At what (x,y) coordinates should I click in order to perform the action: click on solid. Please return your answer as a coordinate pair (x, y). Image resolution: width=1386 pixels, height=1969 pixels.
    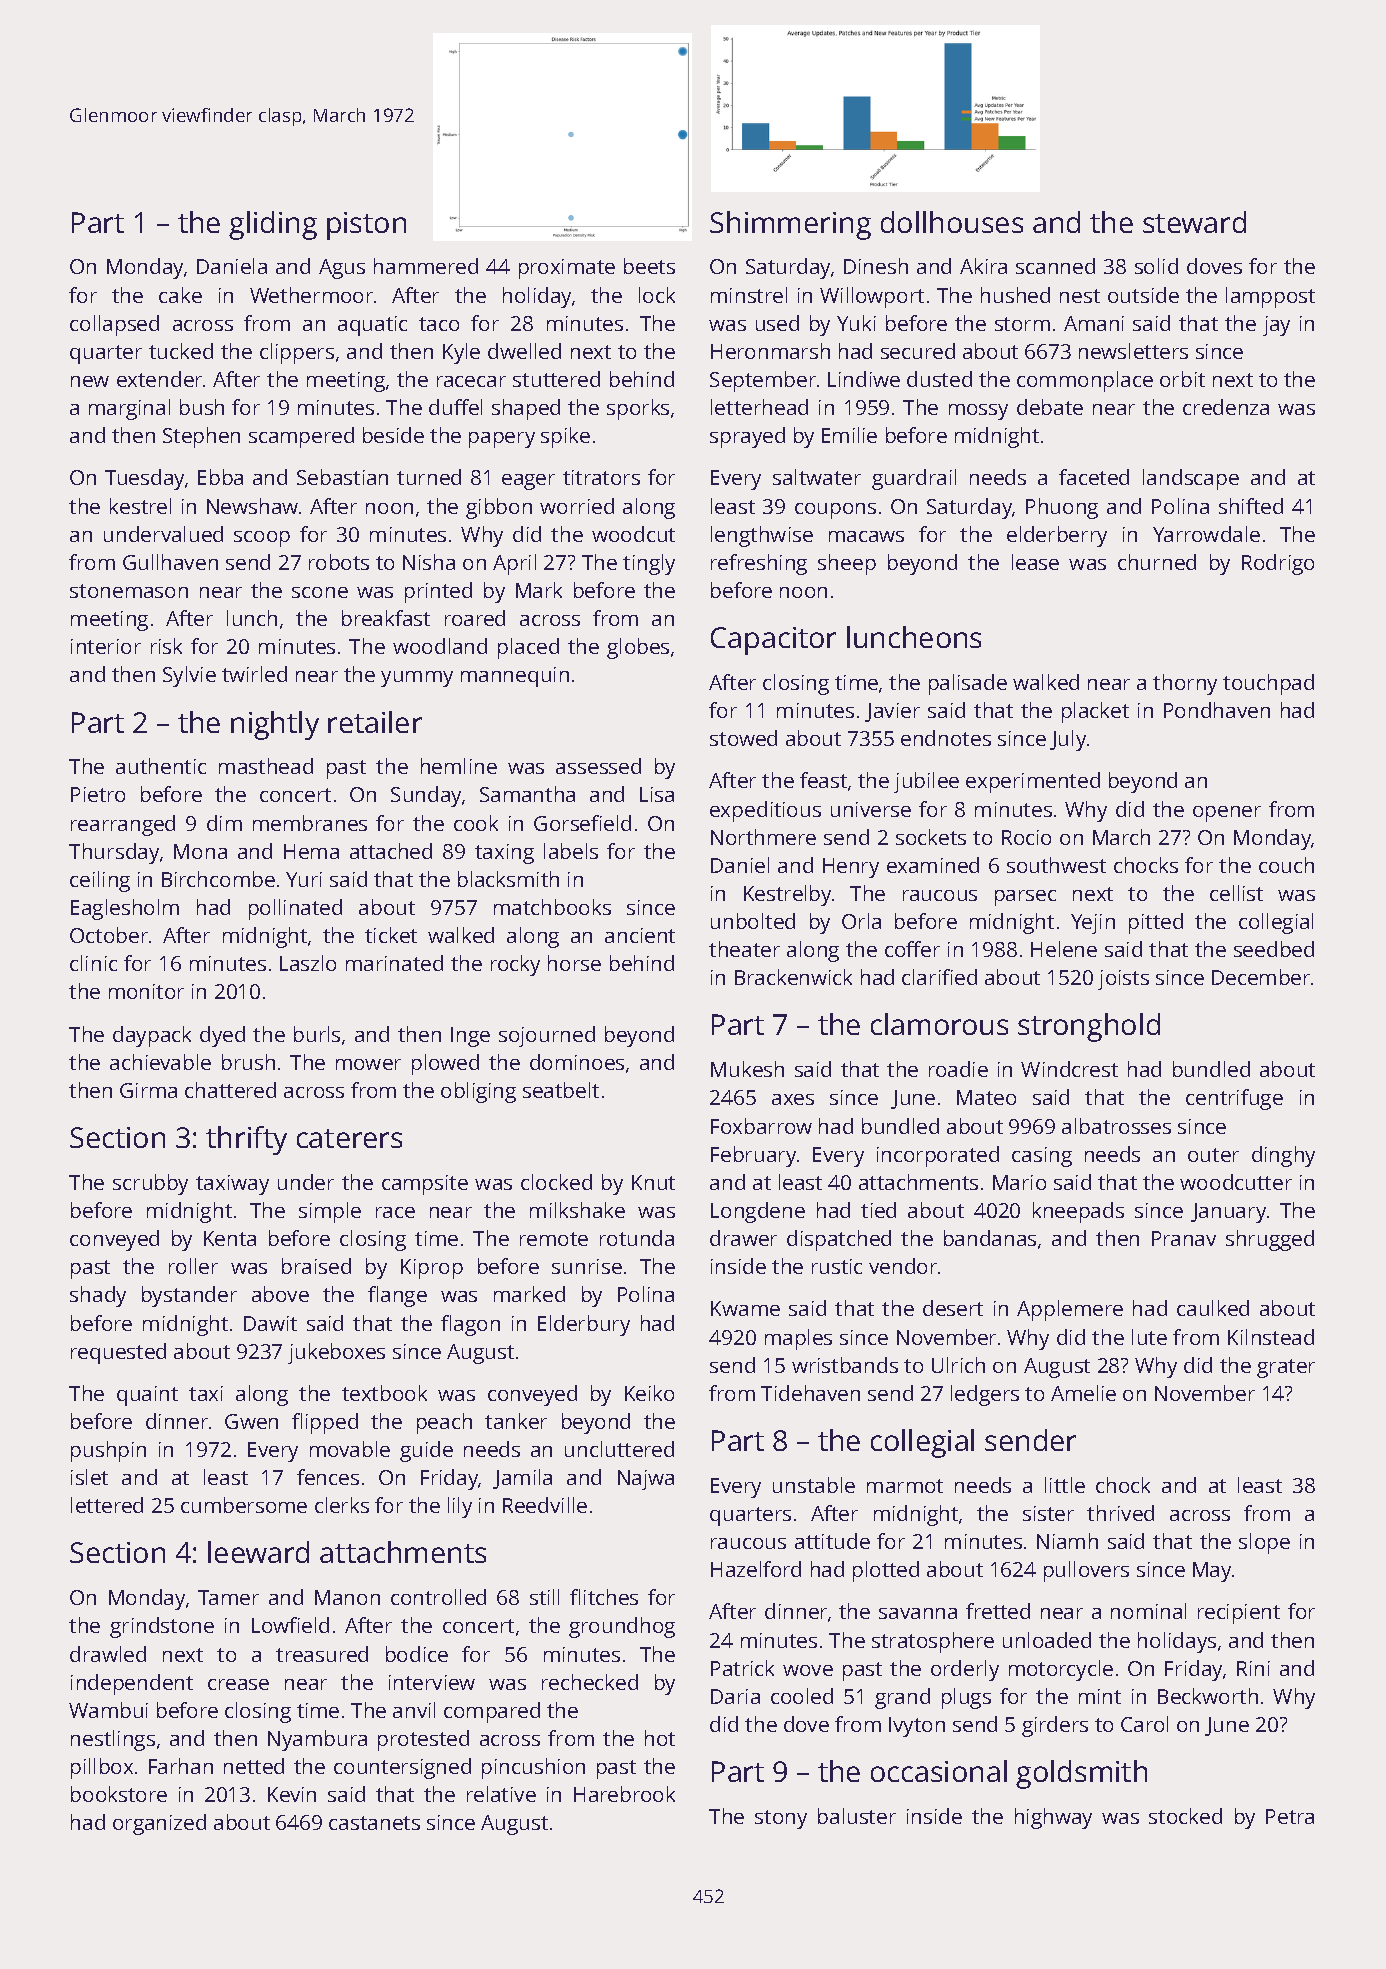
    Looking at the image, I should click on (1156, 266).
